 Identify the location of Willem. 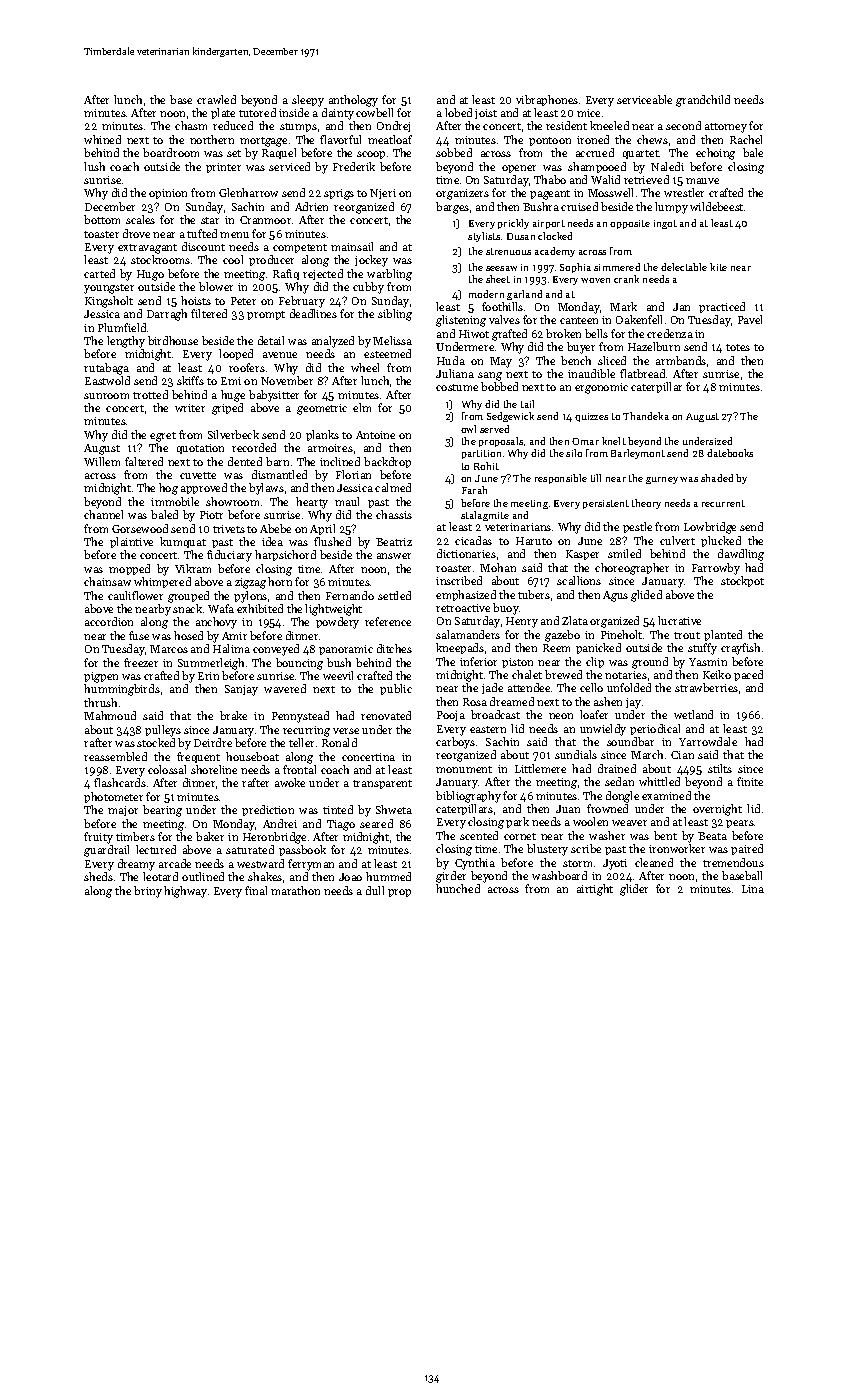
(102, 461).
